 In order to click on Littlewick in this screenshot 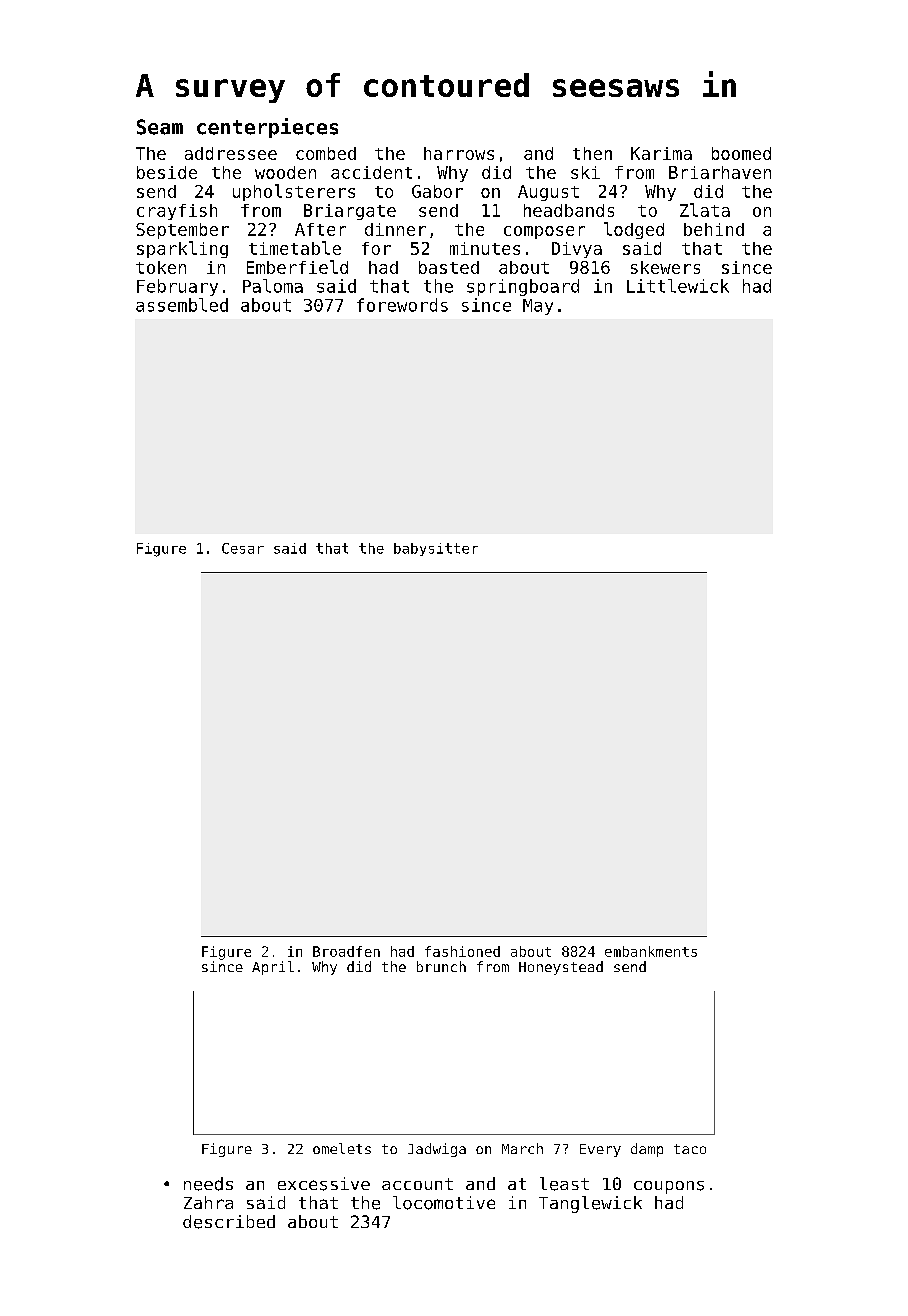, I will do `click(678, 286)`.
